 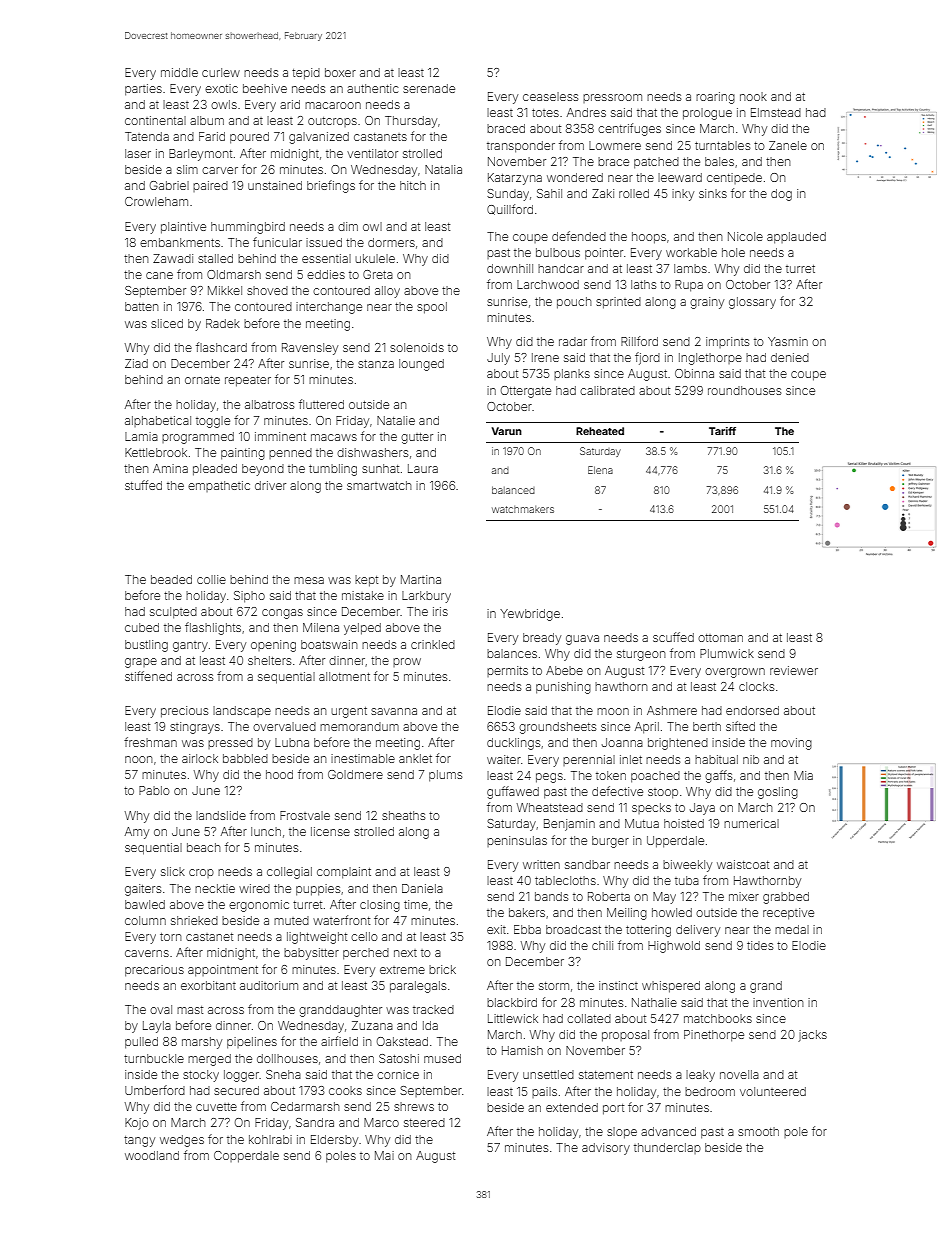 I want to click on auditorium, so click(x=269, y=985).
